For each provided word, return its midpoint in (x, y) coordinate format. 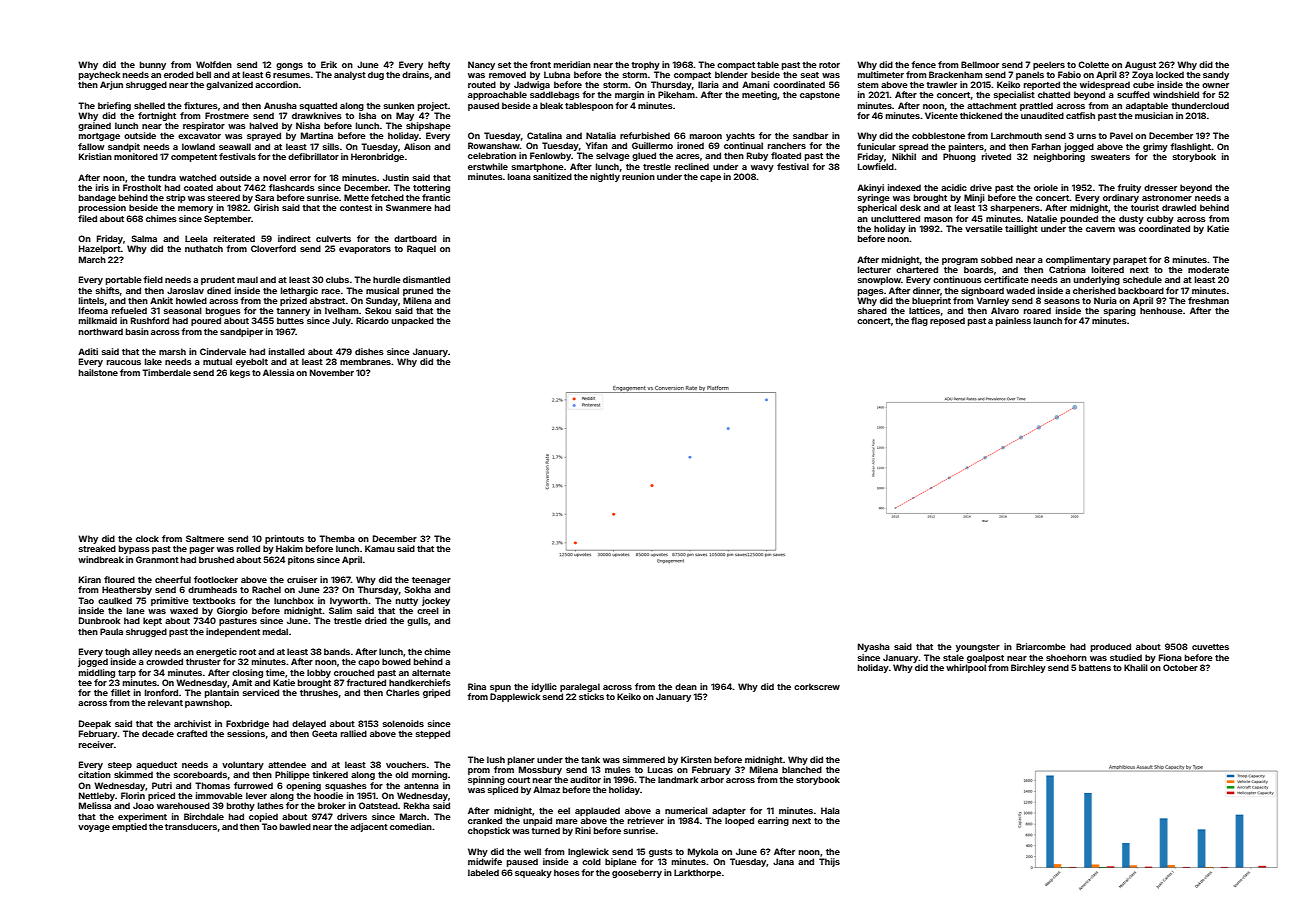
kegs (240, 373)
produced (1111, 647)
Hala (830, 810)
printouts (284, 539)
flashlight (1191, 147)
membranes (365, 361)
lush (496, 759)
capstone (820, 96)
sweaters (1110, 157)
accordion (276, 84)
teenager (431, 581)
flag (919, 321)
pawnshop (207, 703)
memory (195, 209)
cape (710, 178)
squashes (346, 786)
